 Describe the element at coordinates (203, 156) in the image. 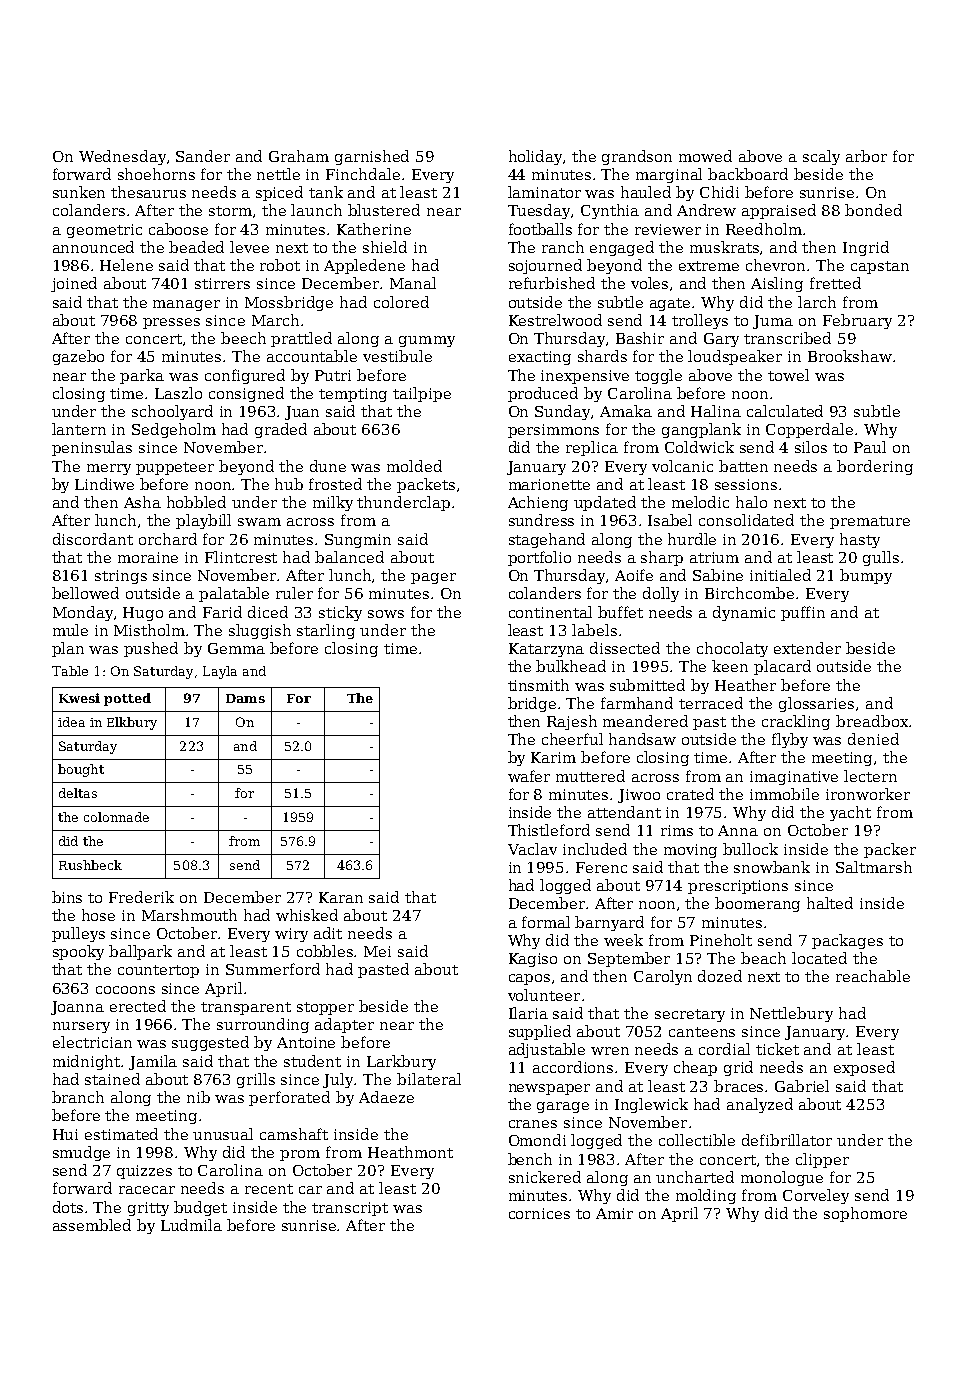

I see `Sander` at that location.
